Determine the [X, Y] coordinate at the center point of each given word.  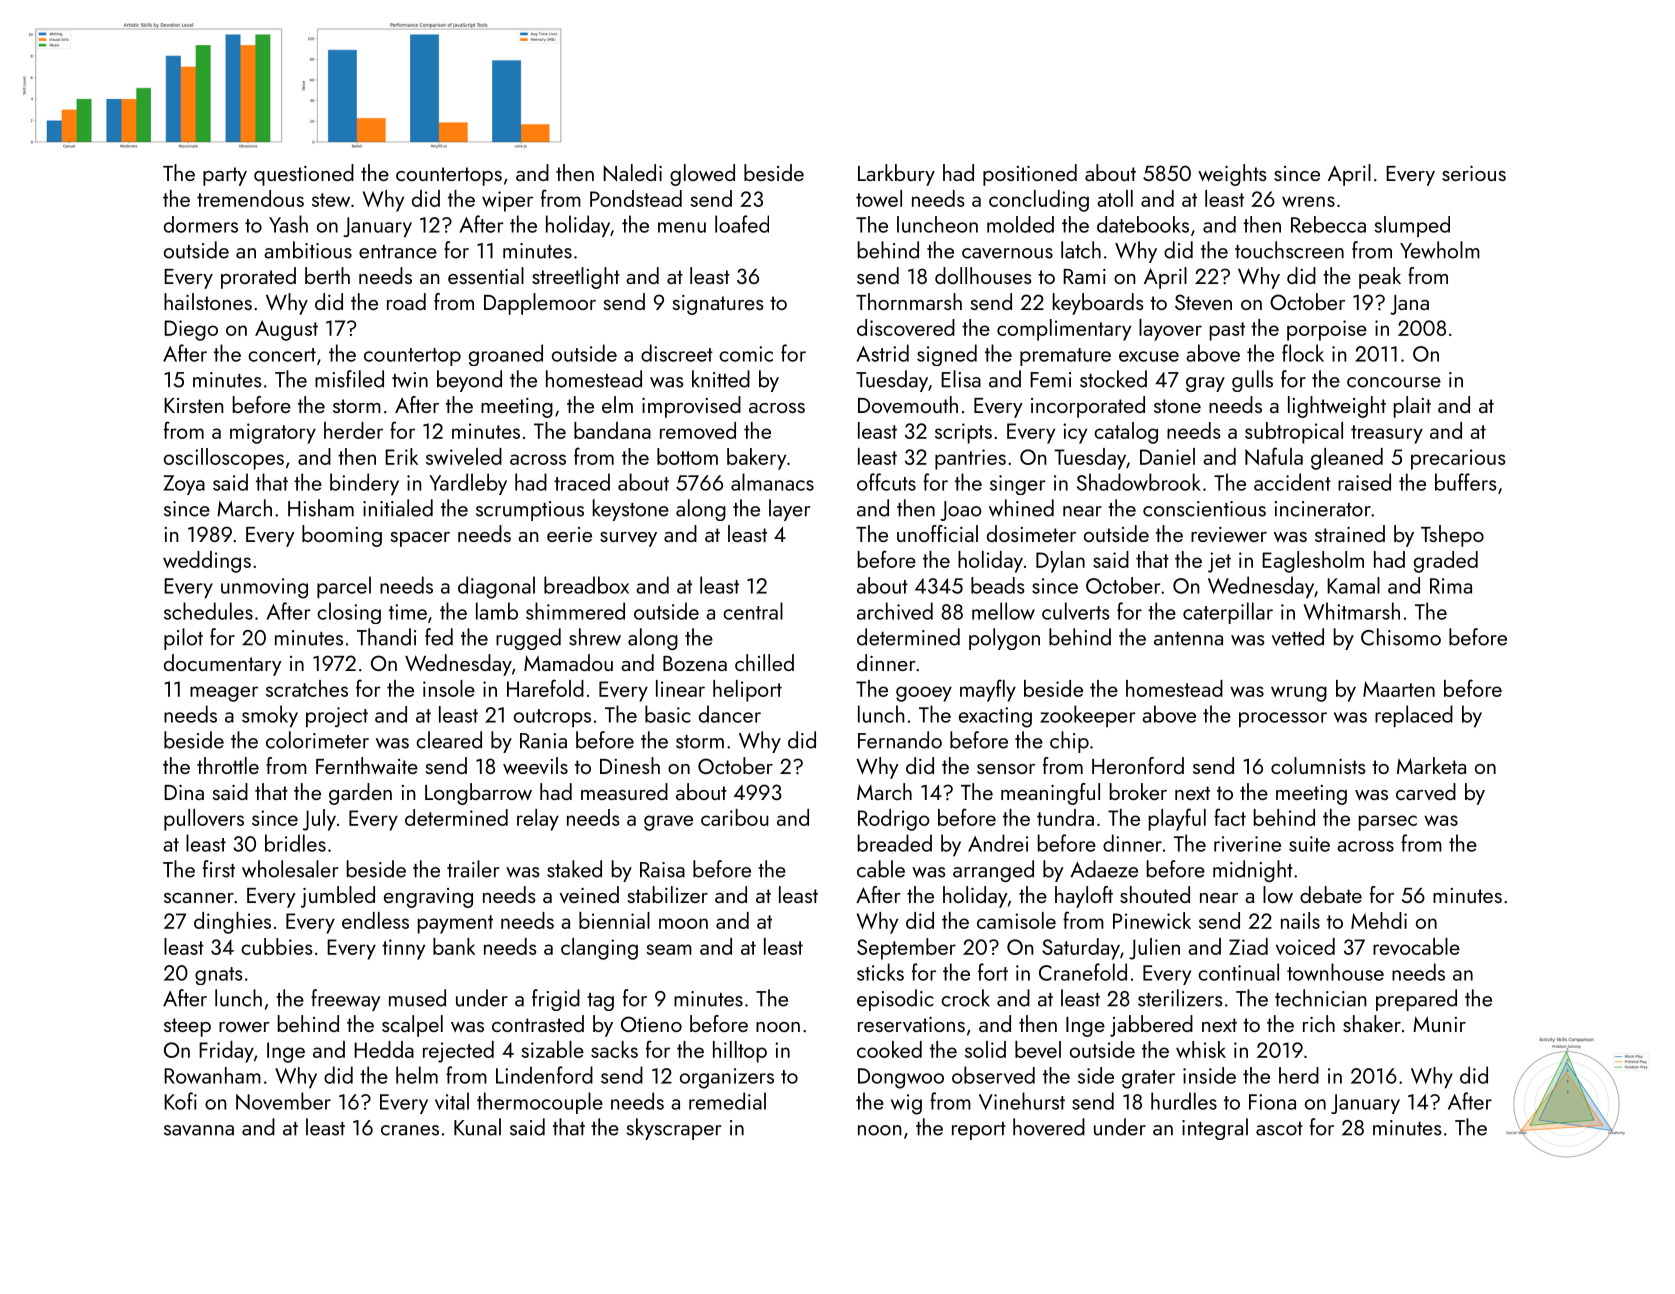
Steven [1203, 302]
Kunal [477, 1127]
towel [879, 198]
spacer [420, 539]
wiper [507, 201]
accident [1292, 482]
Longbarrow [478, 794]
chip [1069, 742]
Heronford [1138, 765]
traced [582, 482]
